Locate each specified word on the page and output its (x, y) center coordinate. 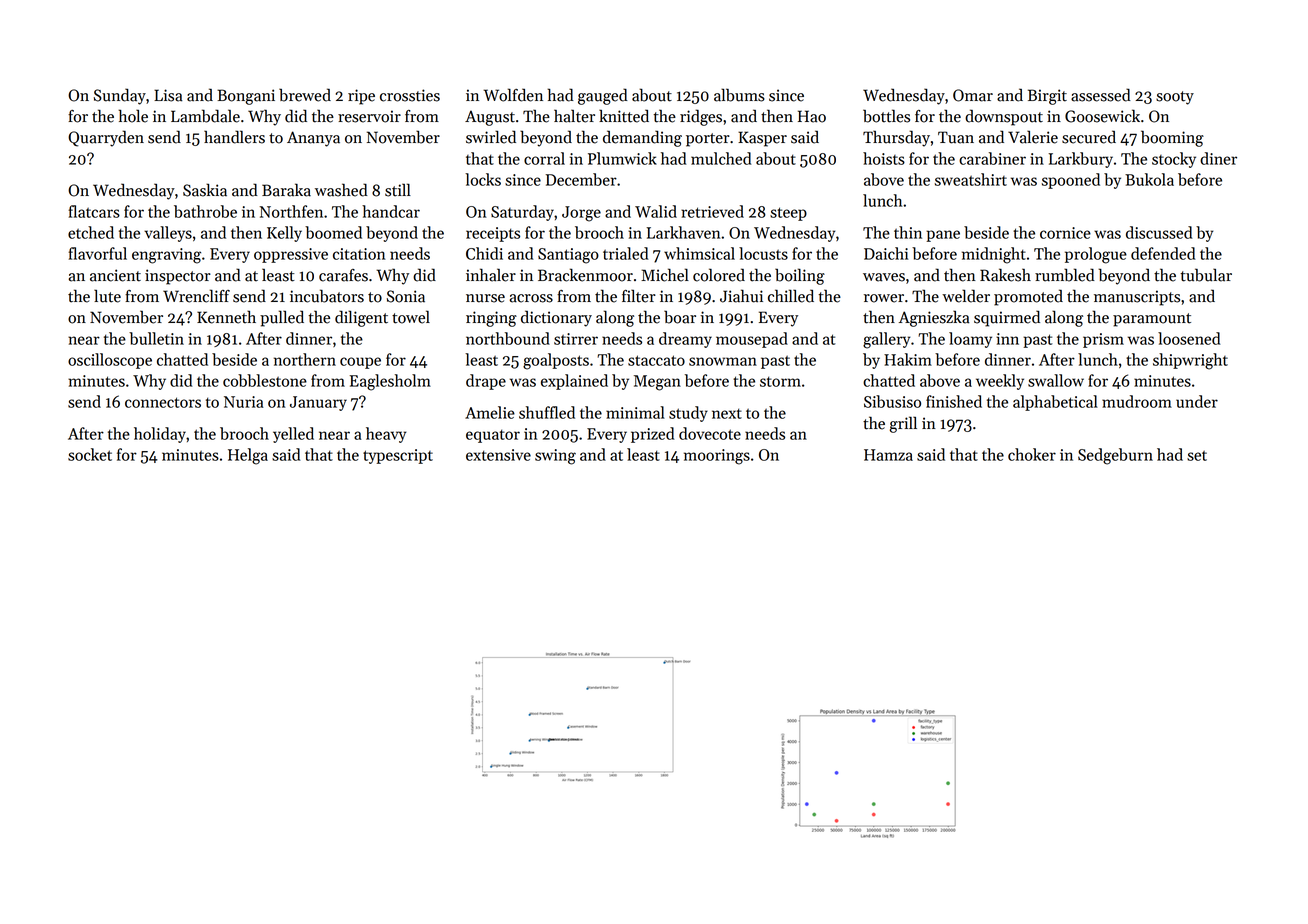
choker (1032, 454)
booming (1172, 138)
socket (90, 454)
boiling (800, 276)
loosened (1189, 338)
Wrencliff (196, 296)
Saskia (205, 190)
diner (1218, 158)
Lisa (168, 95)
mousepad (752, 340)
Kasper (762, 139)
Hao (812, 116)
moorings (717, 457)
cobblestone (265, 380)
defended (1163, 253)
